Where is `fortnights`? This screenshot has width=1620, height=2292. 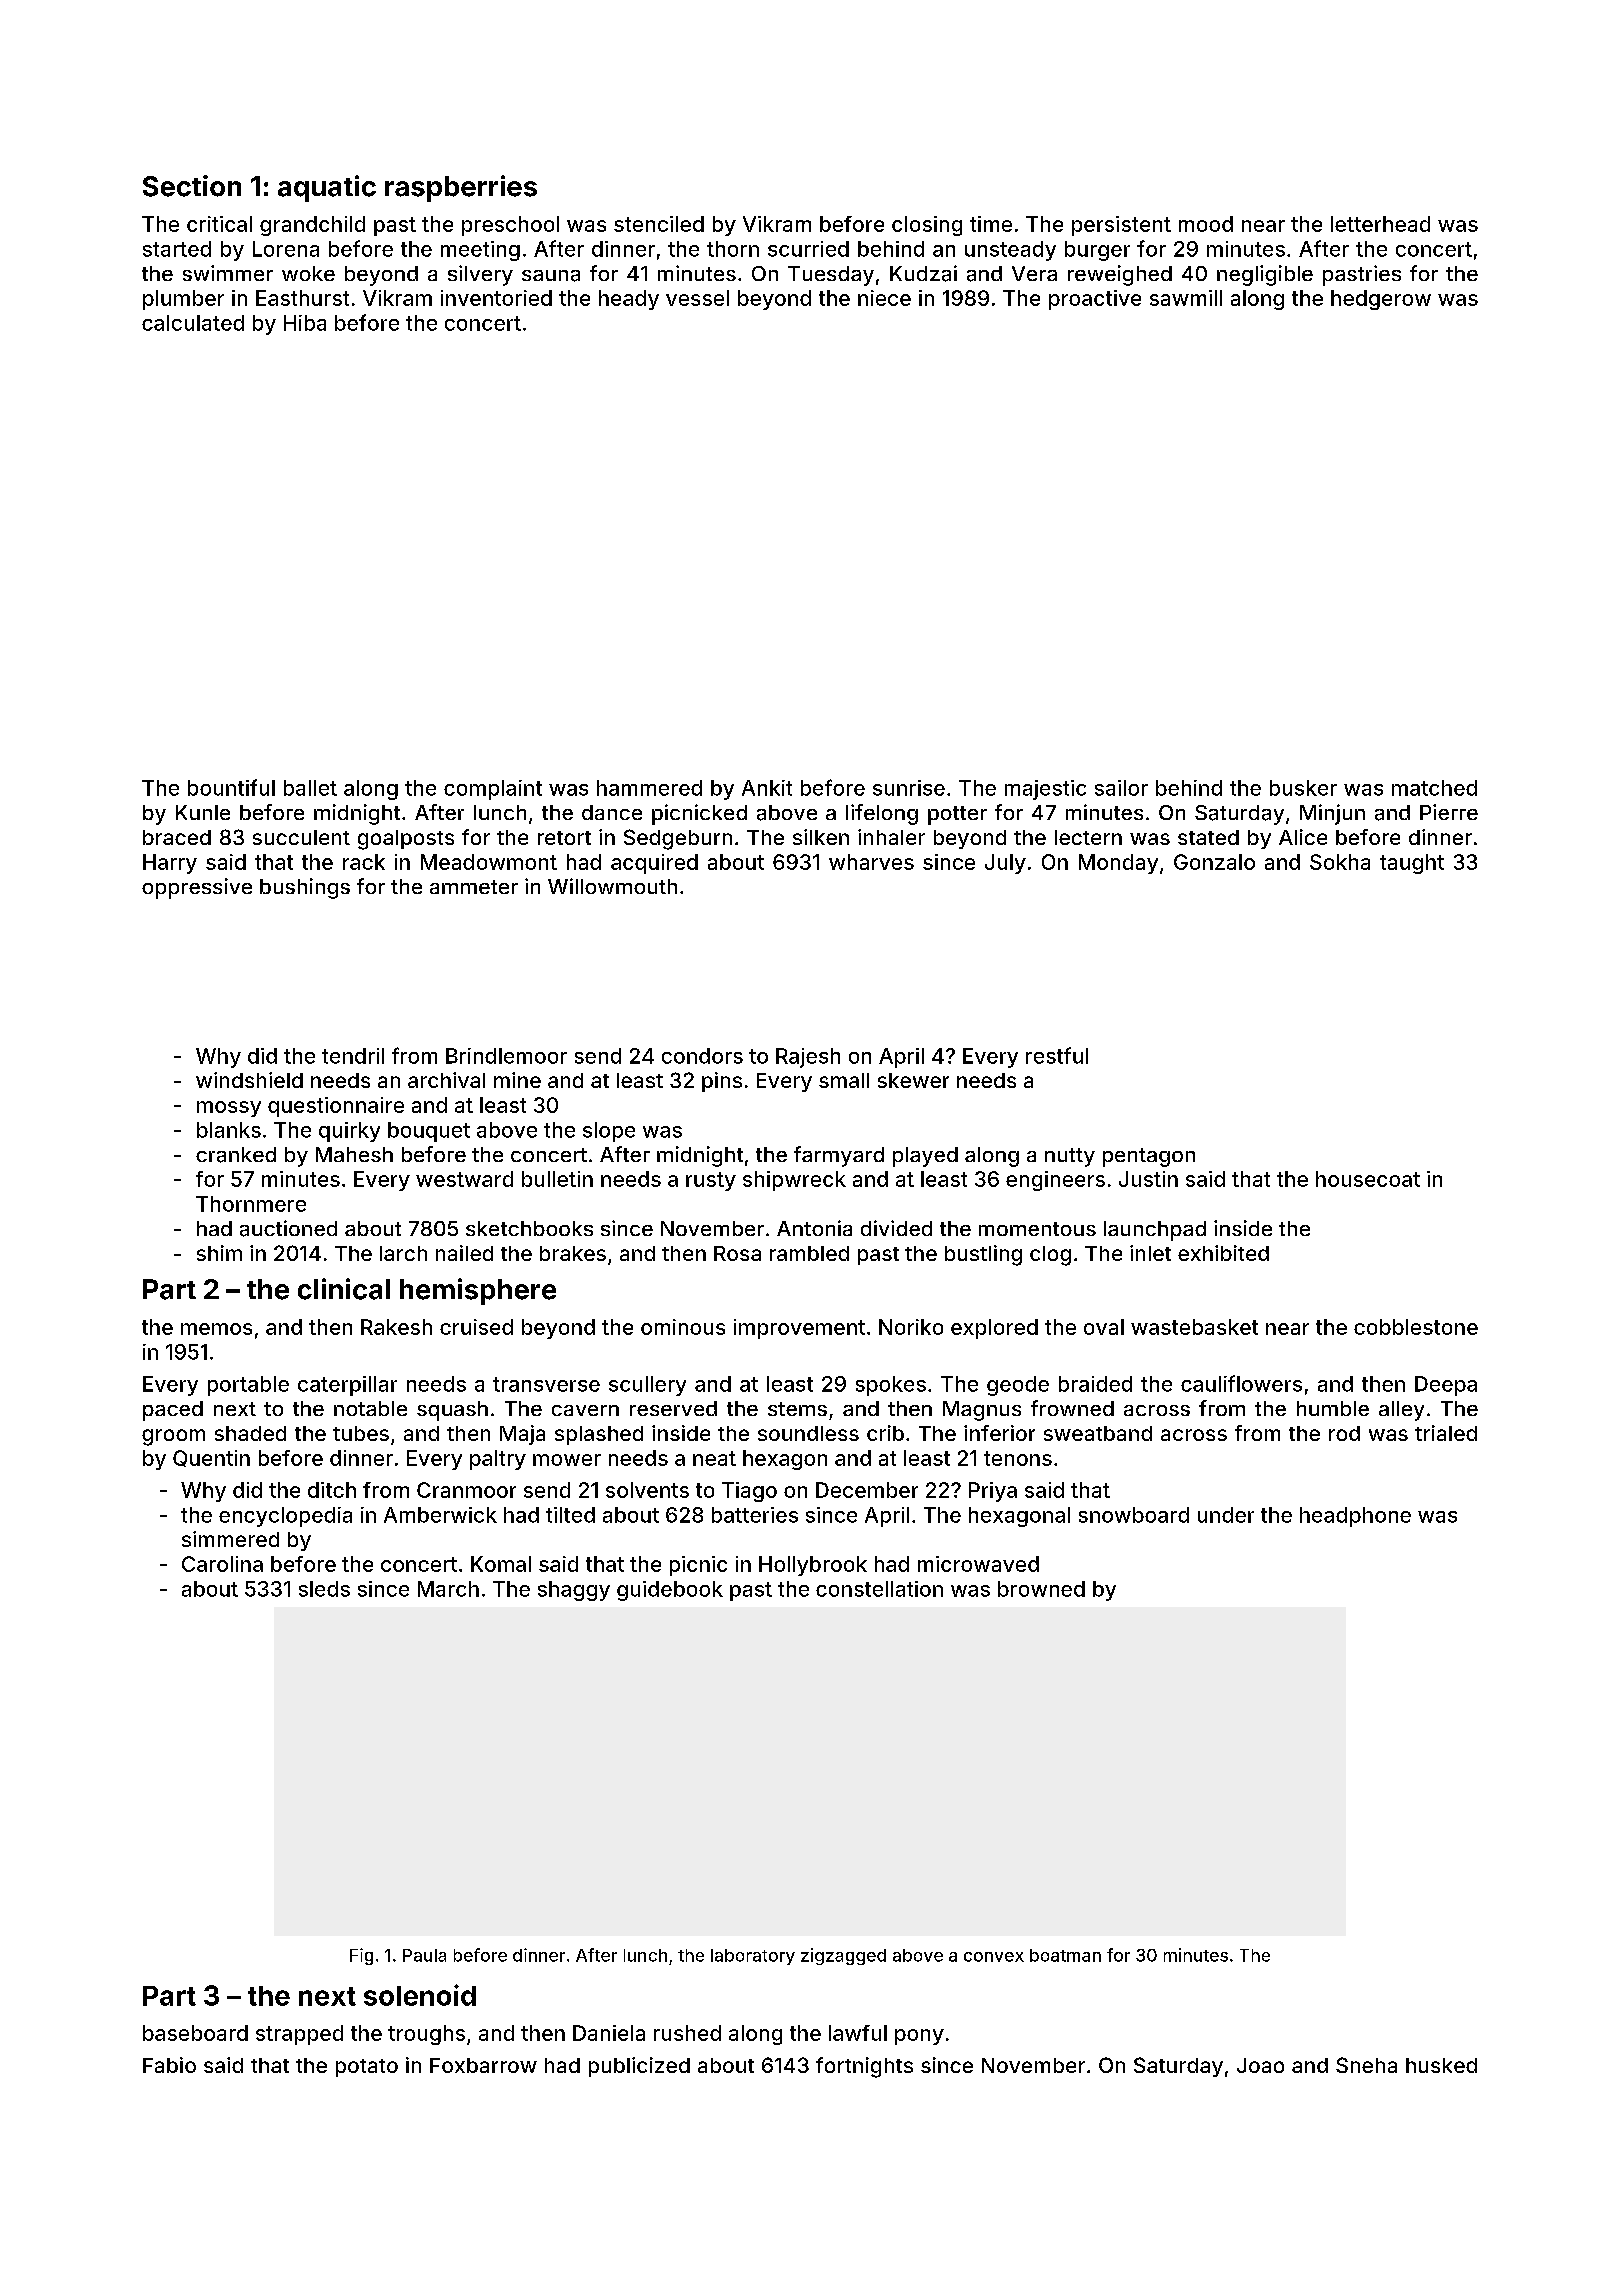
fortnights is located at coordinates (864, 2067).
